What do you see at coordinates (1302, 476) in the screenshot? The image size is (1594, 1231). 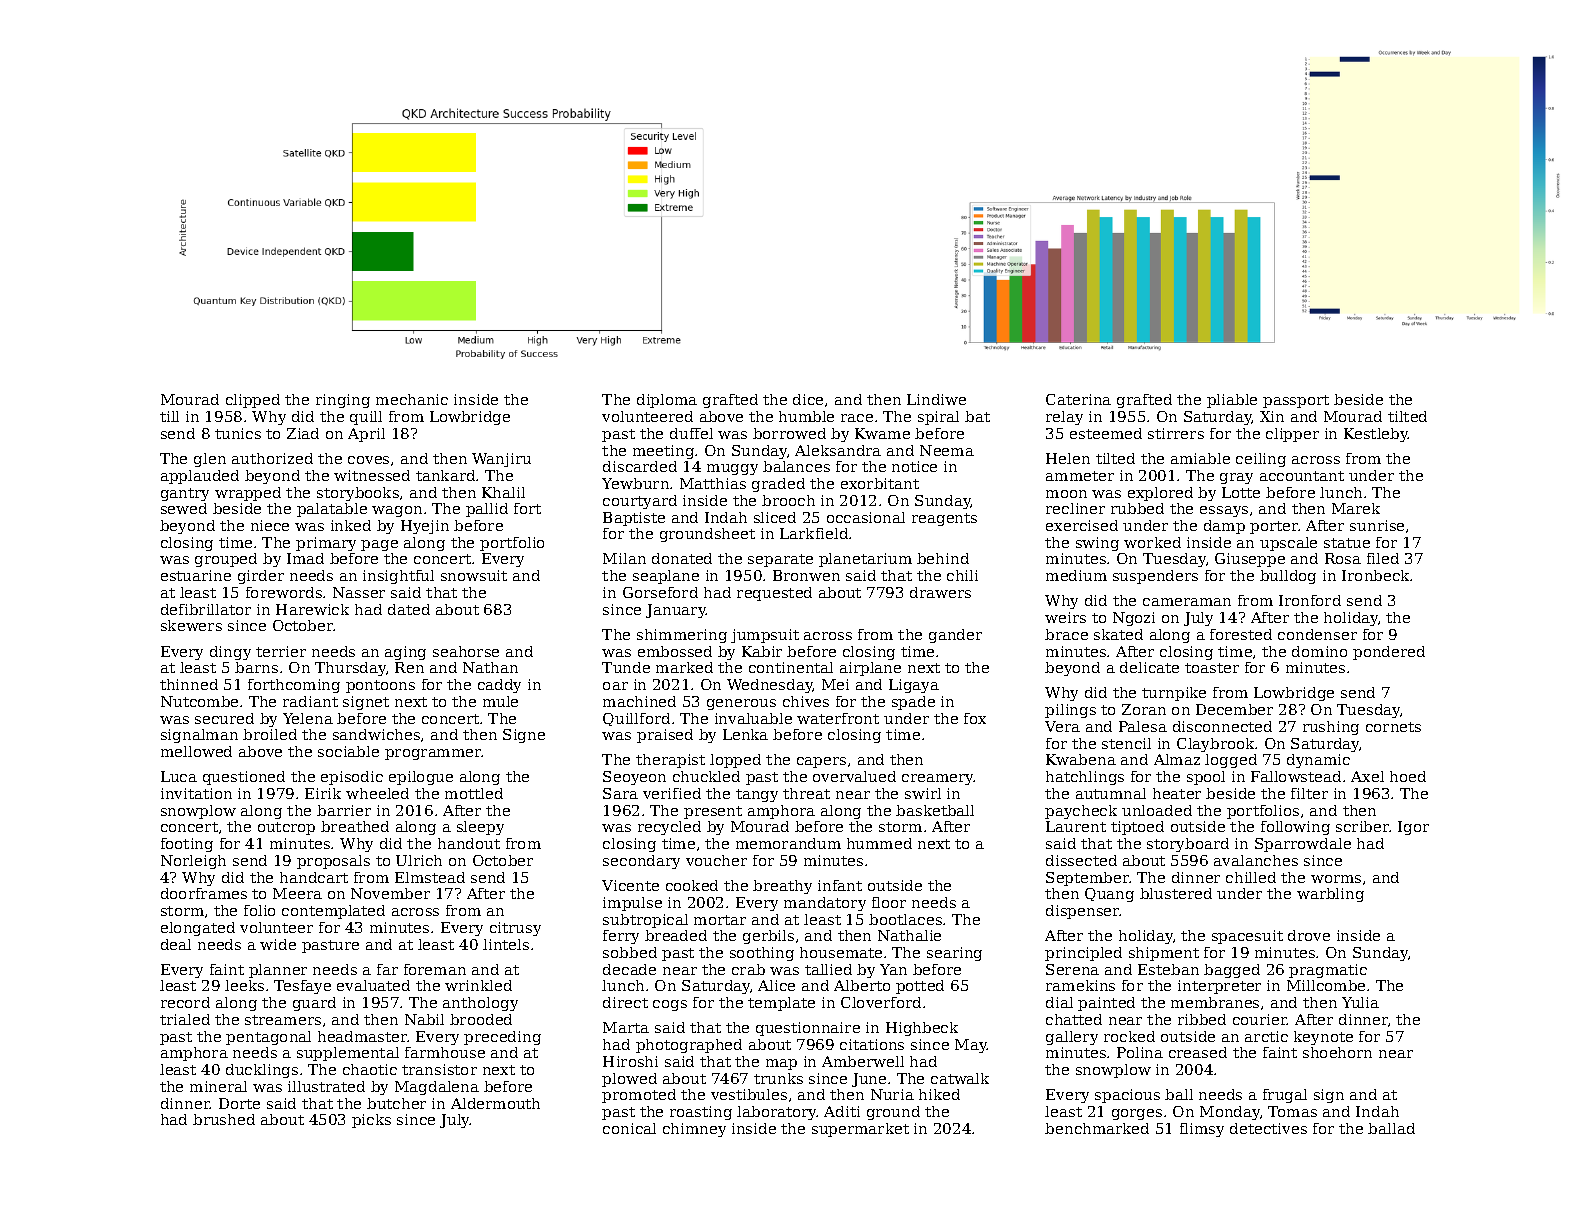 I see `accountant` at bounding box center [1302, 476].
